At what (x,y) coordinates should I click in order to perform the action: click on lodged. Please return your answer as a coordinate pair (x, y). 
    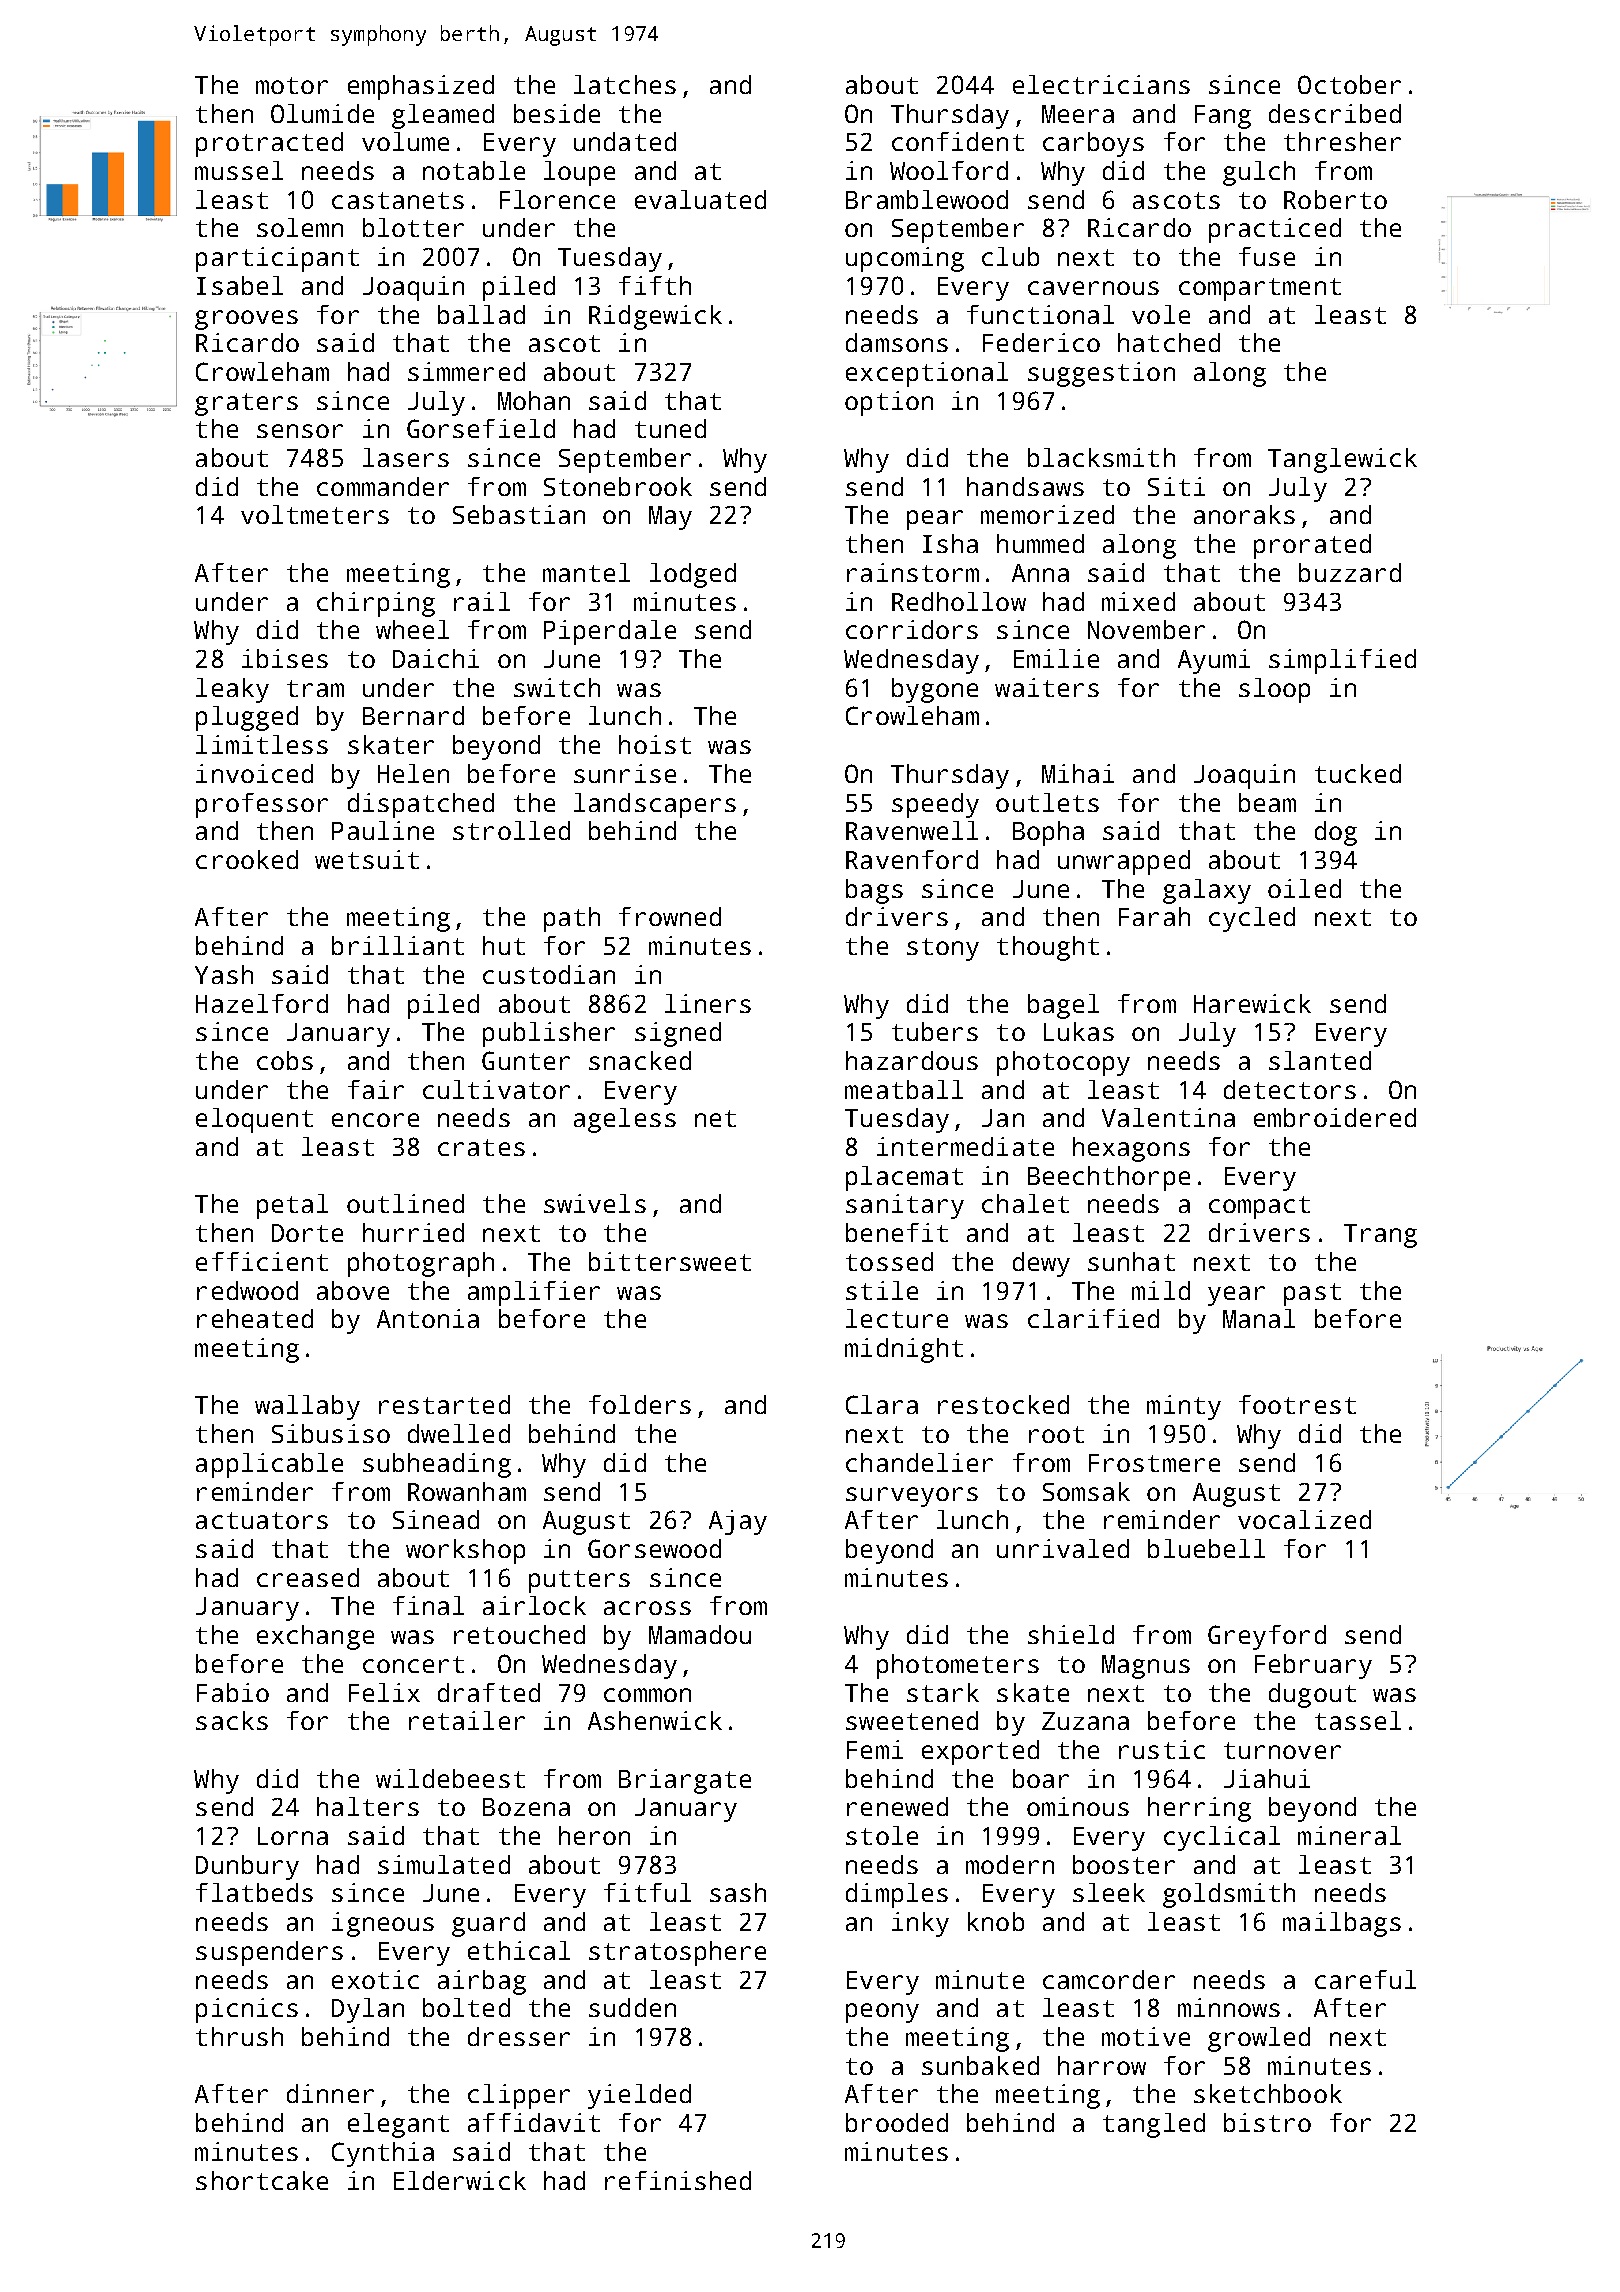
    Looking at the image, I should click on (693, 575).
